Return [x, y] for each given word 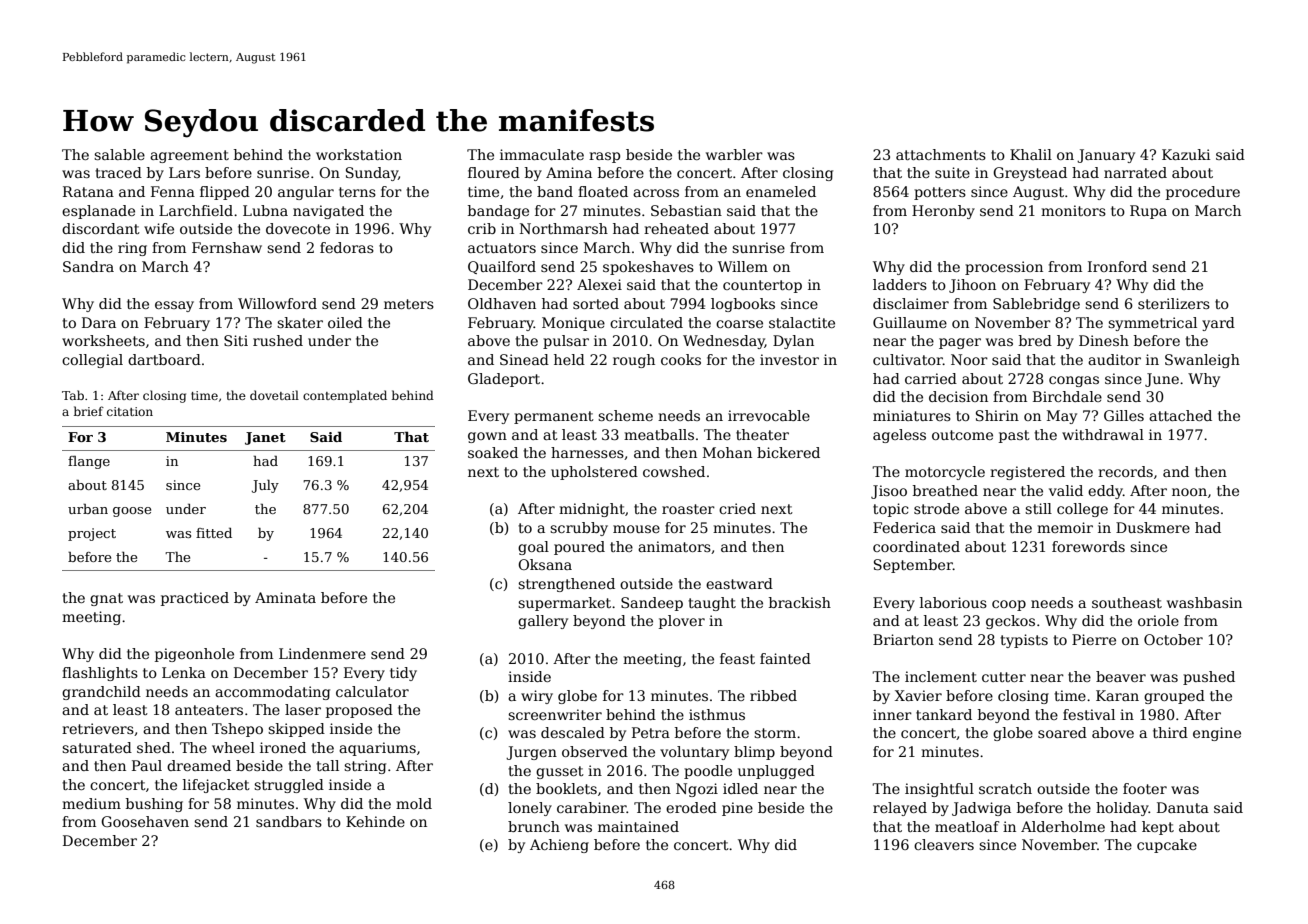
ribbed [773, 695]
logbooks [743, 305]
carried [931, 378]
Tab [73, 395]
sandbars [289, 821]
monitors [1073, 210]
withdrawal [1103, 434]
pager [960, 343]
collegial [92, 361]
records [1125, 471]
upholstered [594, 473]
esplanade [98, 212]
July [265, 486]
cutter [1004, 677]
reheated [676, 228]
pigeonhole [194, 655]
